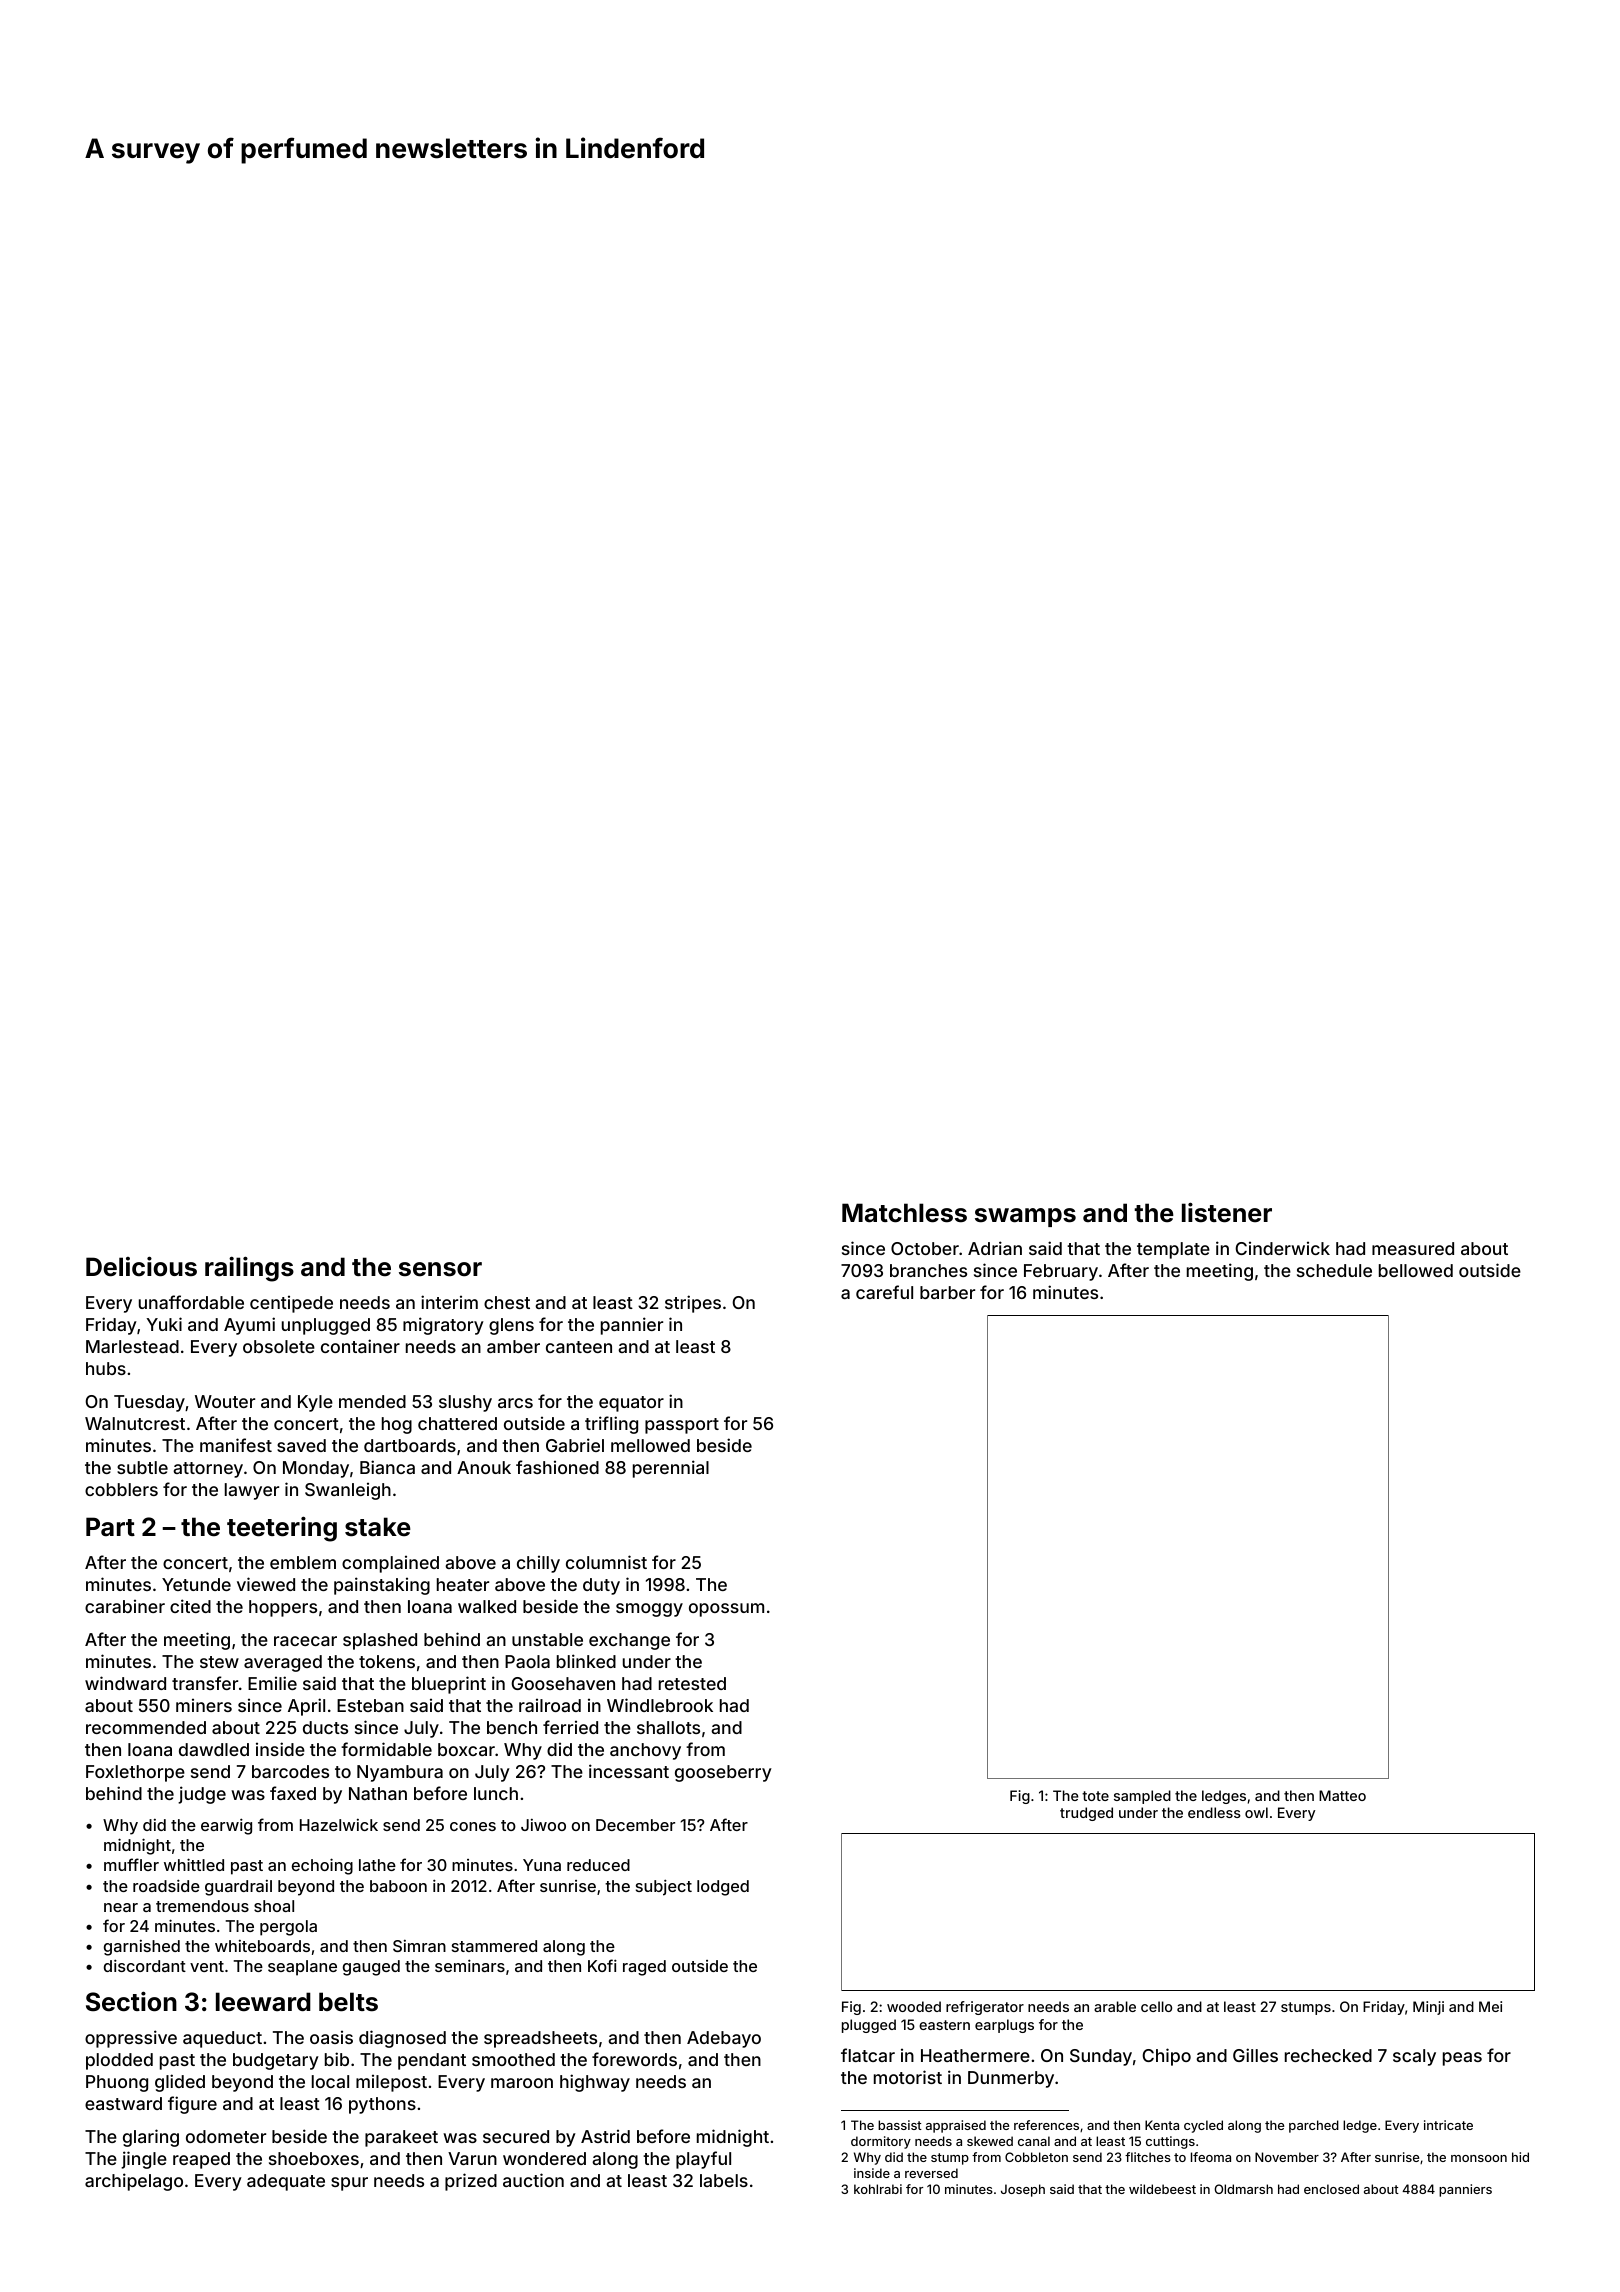 The image size is (1620, 2292). I want to click on saved, so click(301, 1445).
